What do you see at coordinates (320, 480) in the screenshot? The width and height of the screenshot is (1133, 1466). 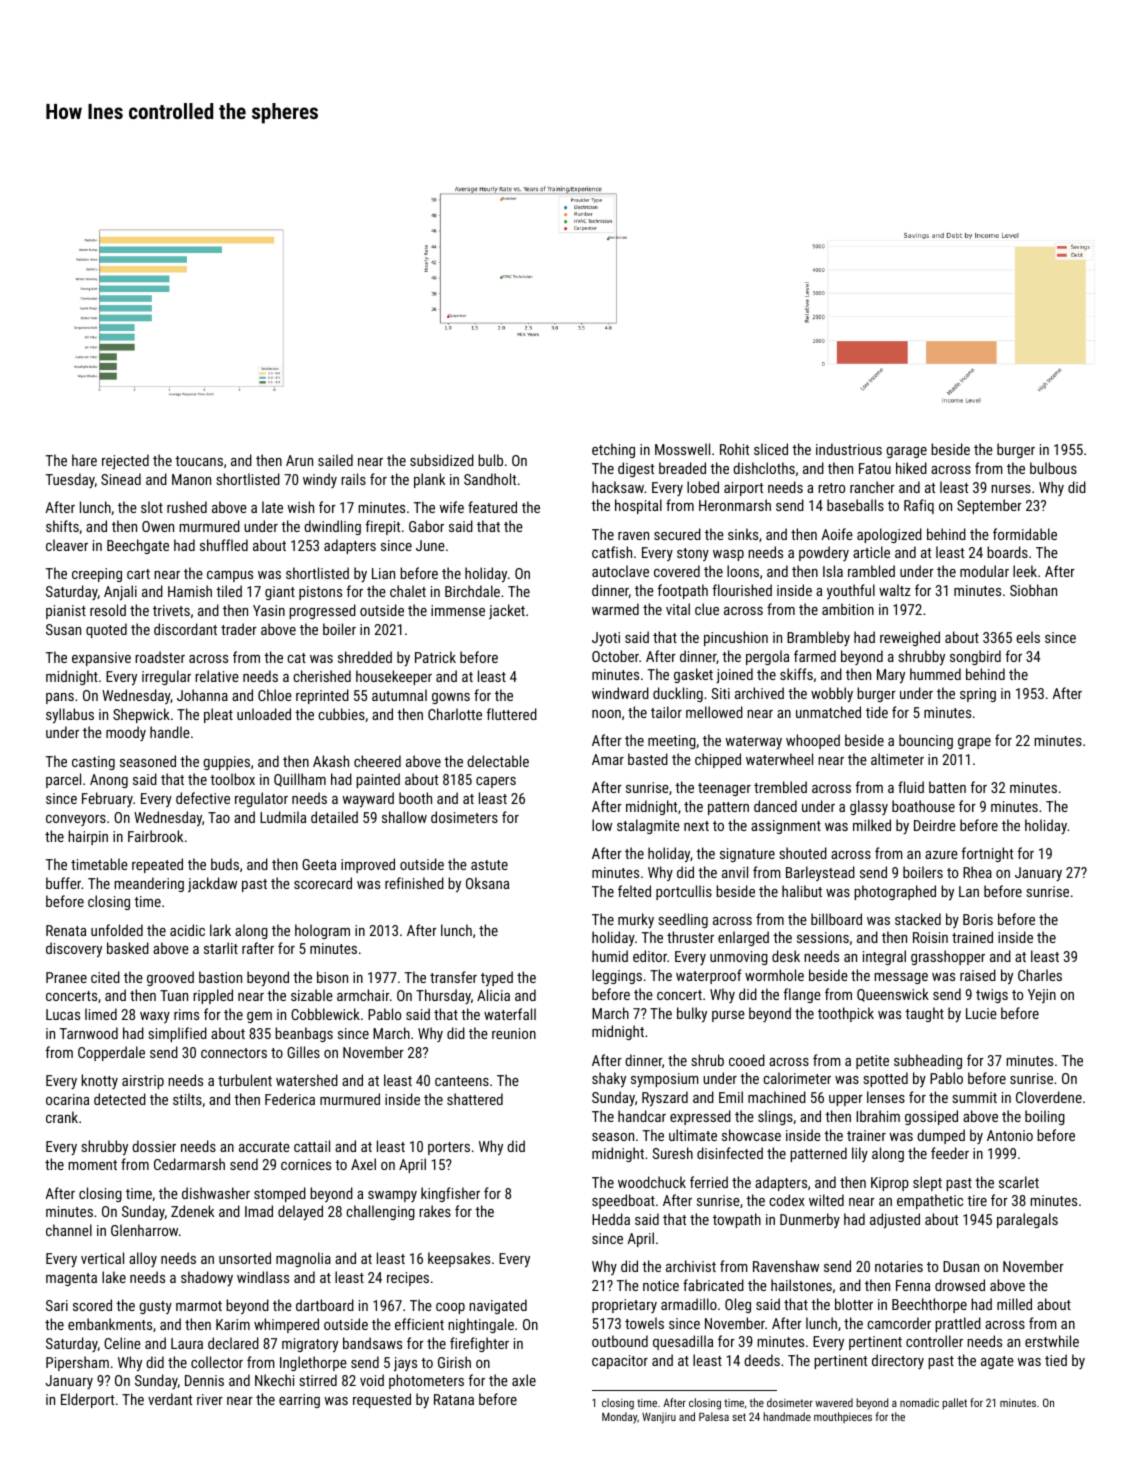 I see `windy` at bounding box center [320, 480].
